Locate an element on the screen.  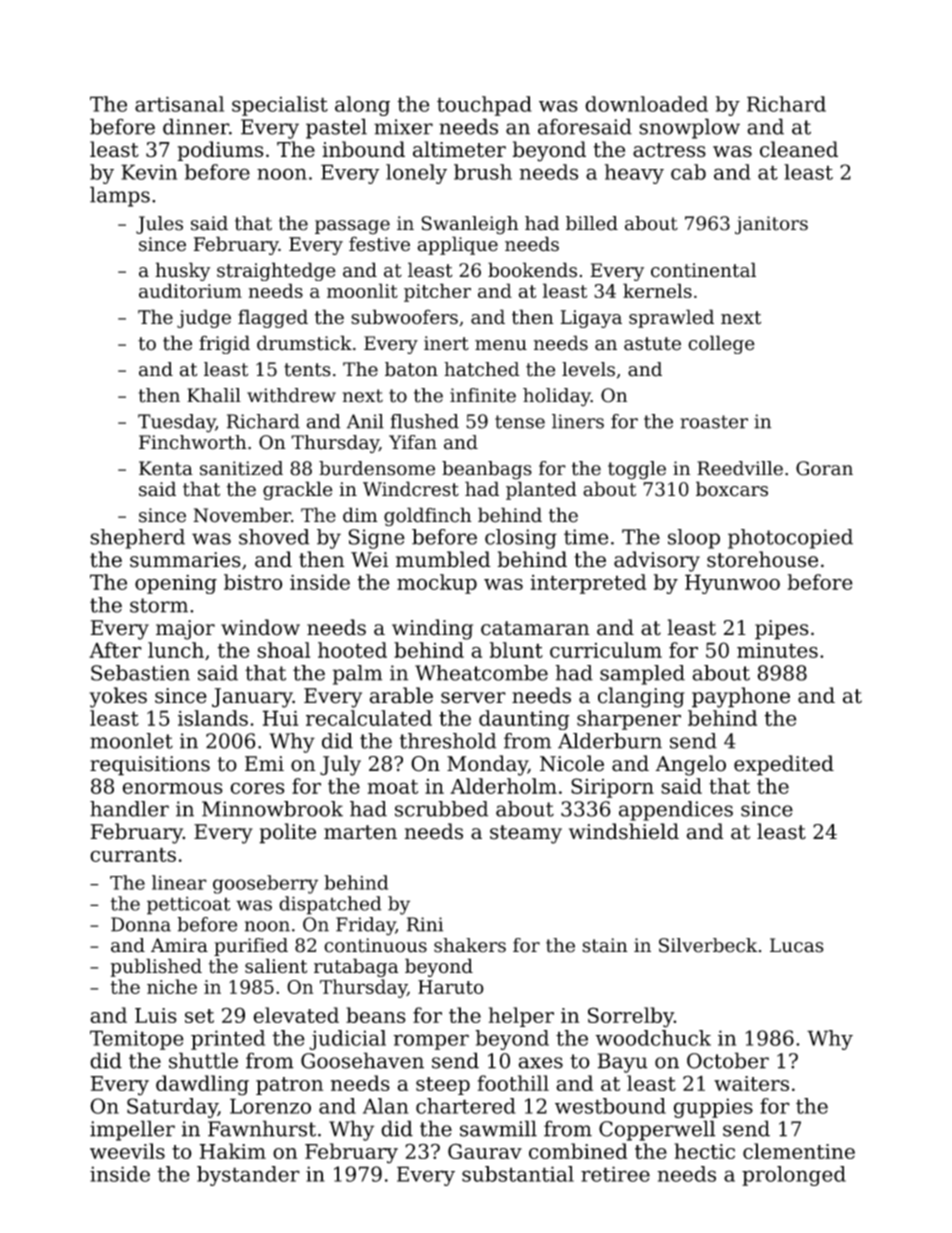
combined is located at coordinates (578, 1151).
